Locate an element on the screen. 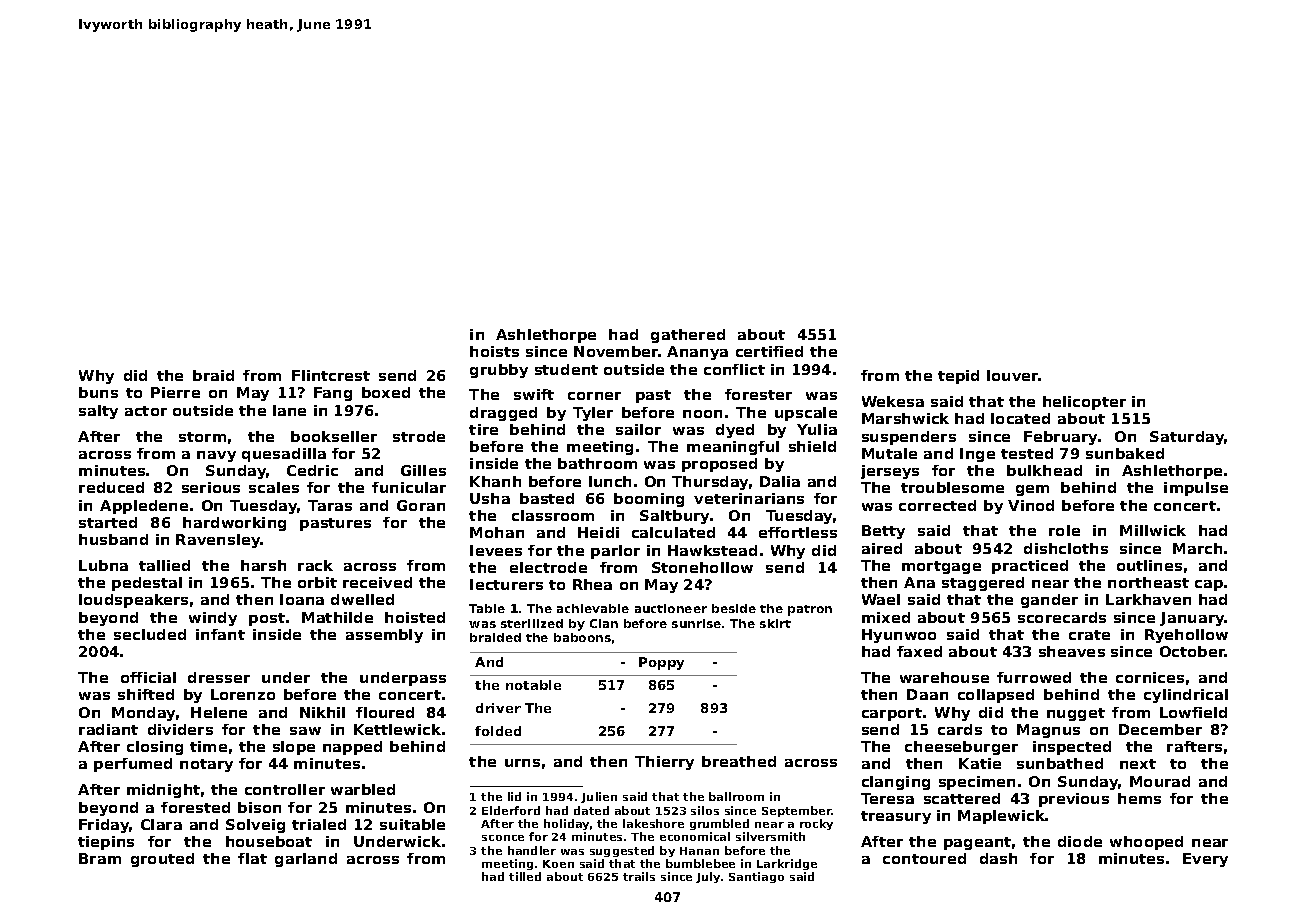  driver is located at coordinates (498, 708).
